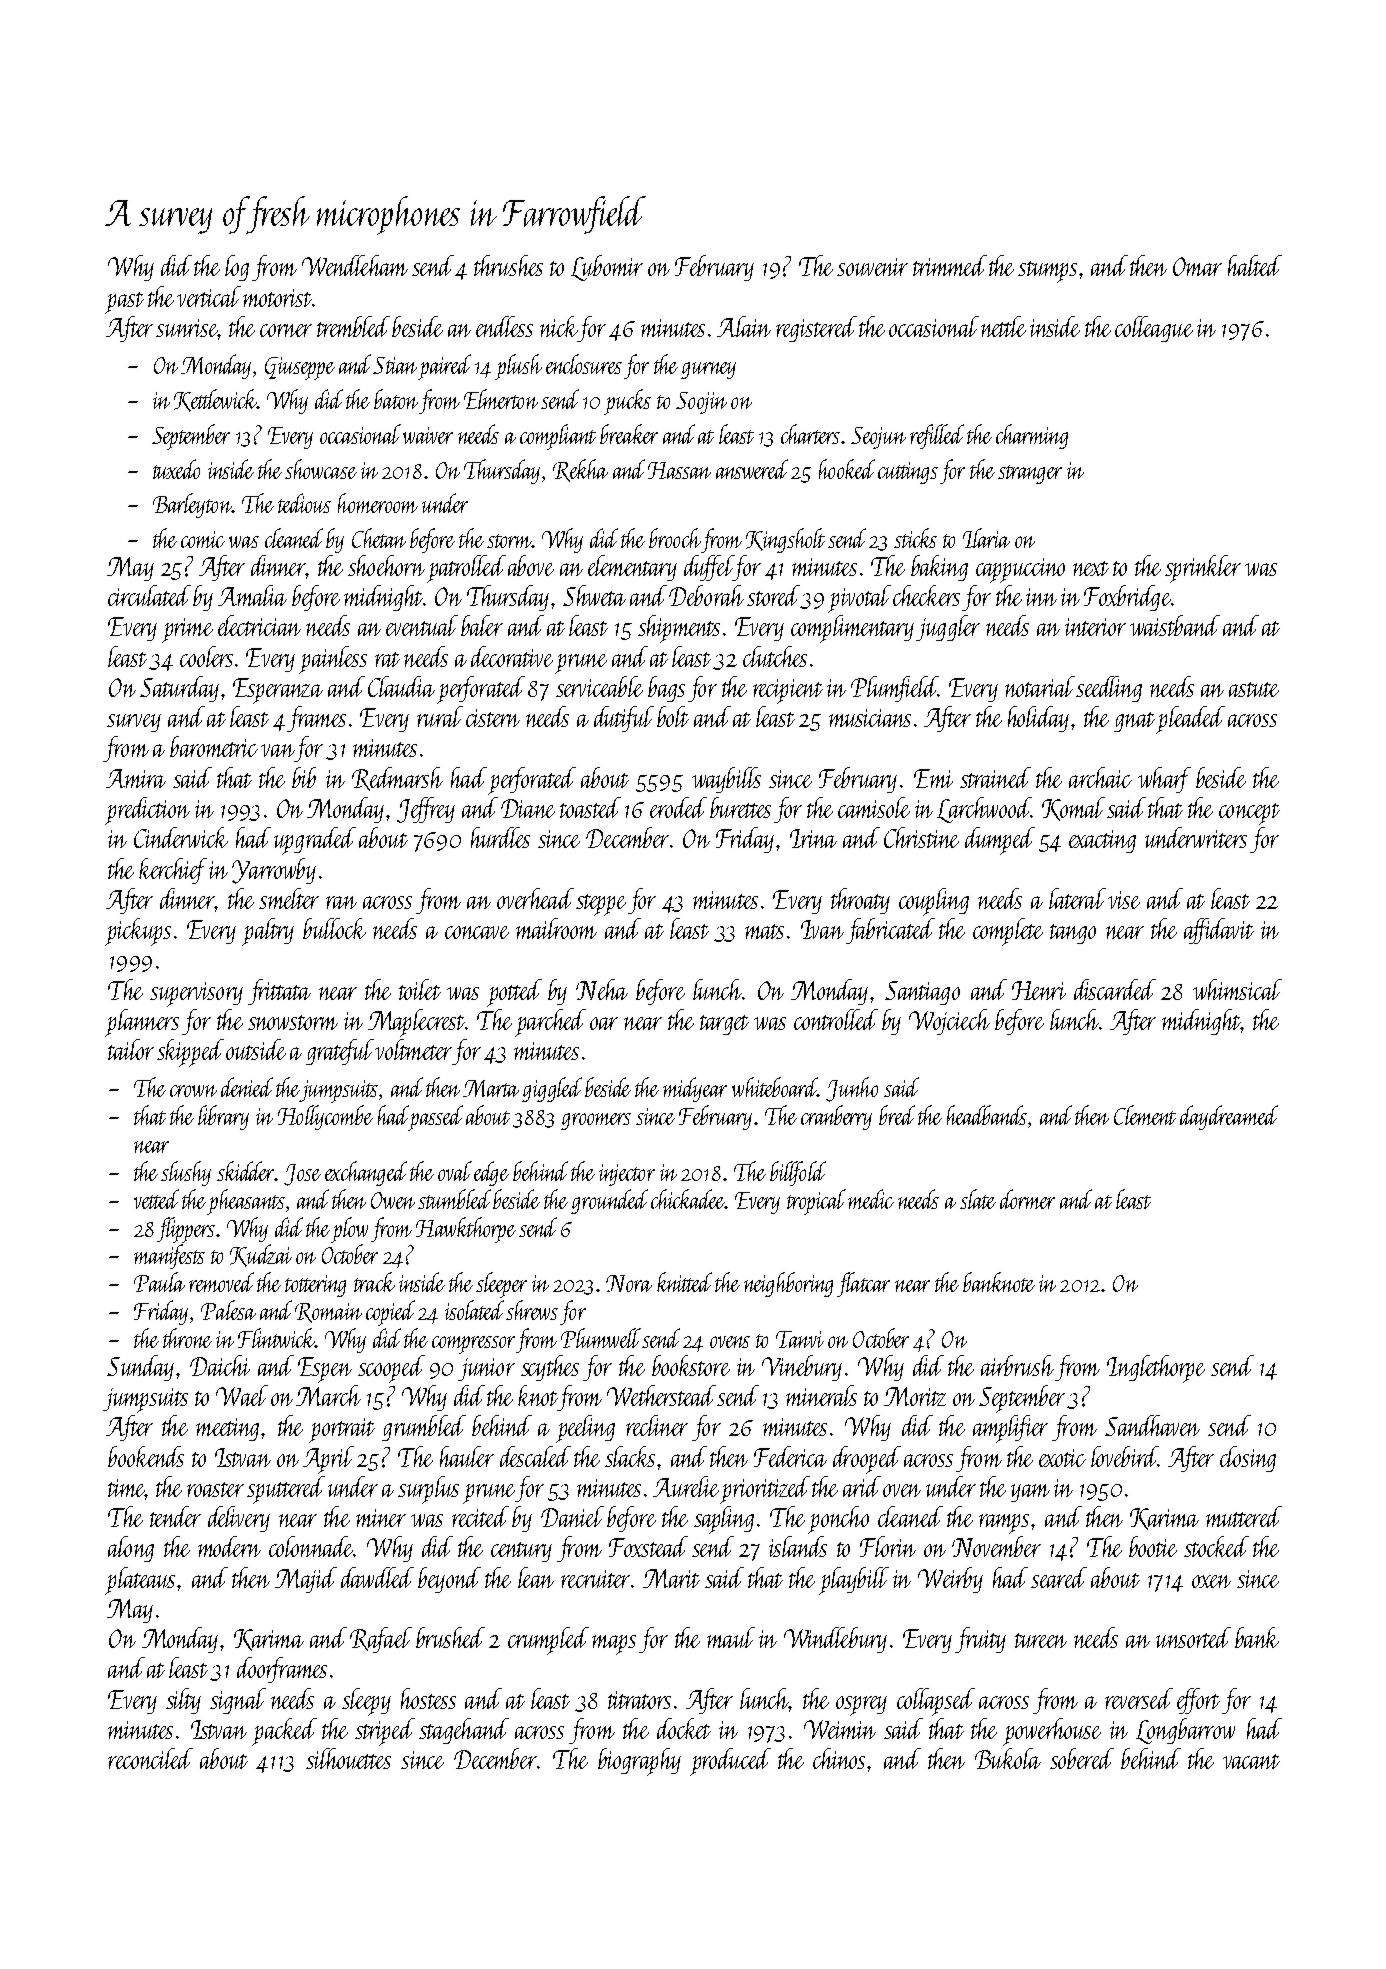 This image has width=1386, height=1969. Describe the element at coordinates (355, 265) in the image. I see `Wendleham` at that location.
